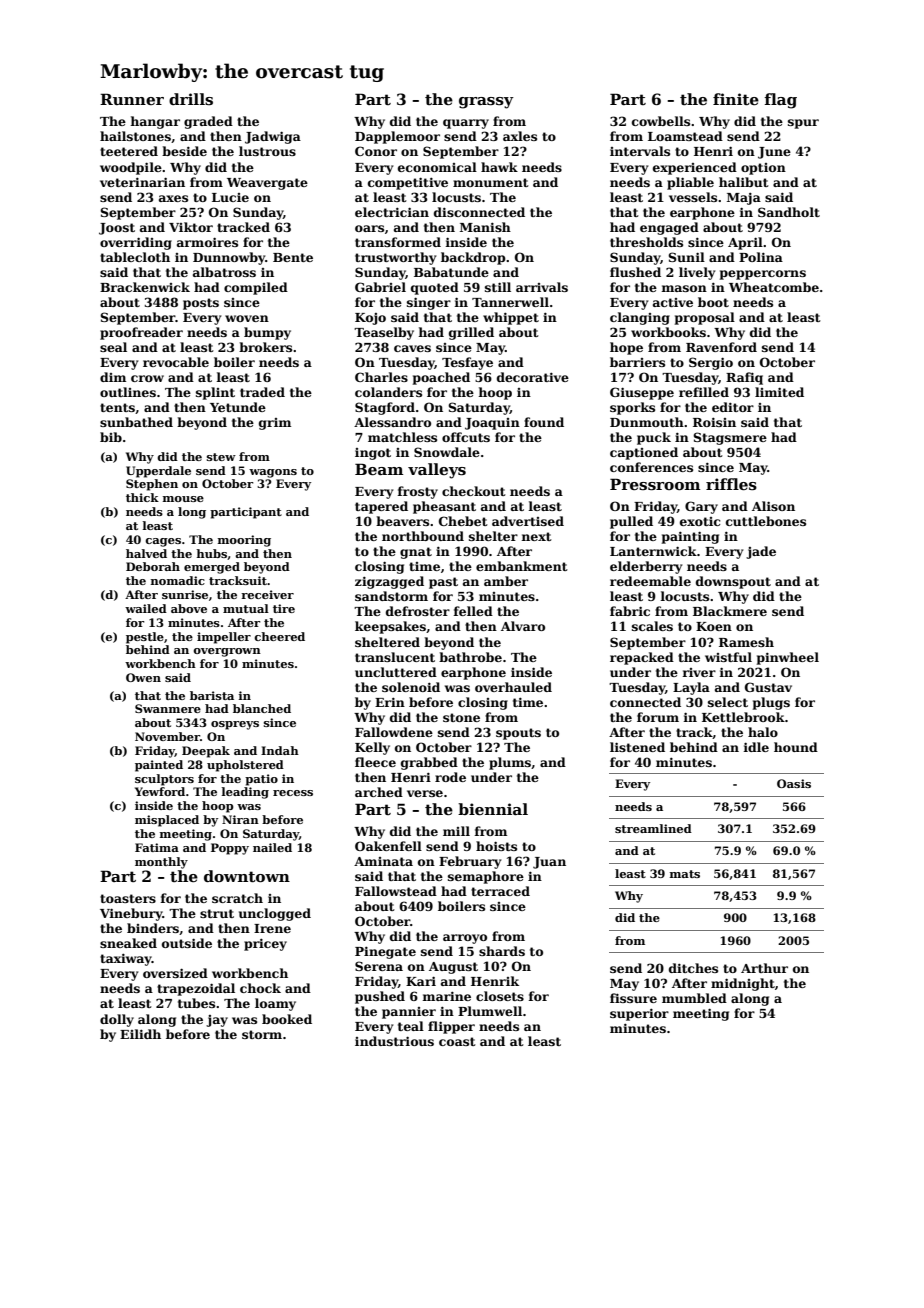 The height and width of the screenshot is (1308, 924). Describe the element at coordinates (736, 99) in the screenshot. I see `finite` at that location.
